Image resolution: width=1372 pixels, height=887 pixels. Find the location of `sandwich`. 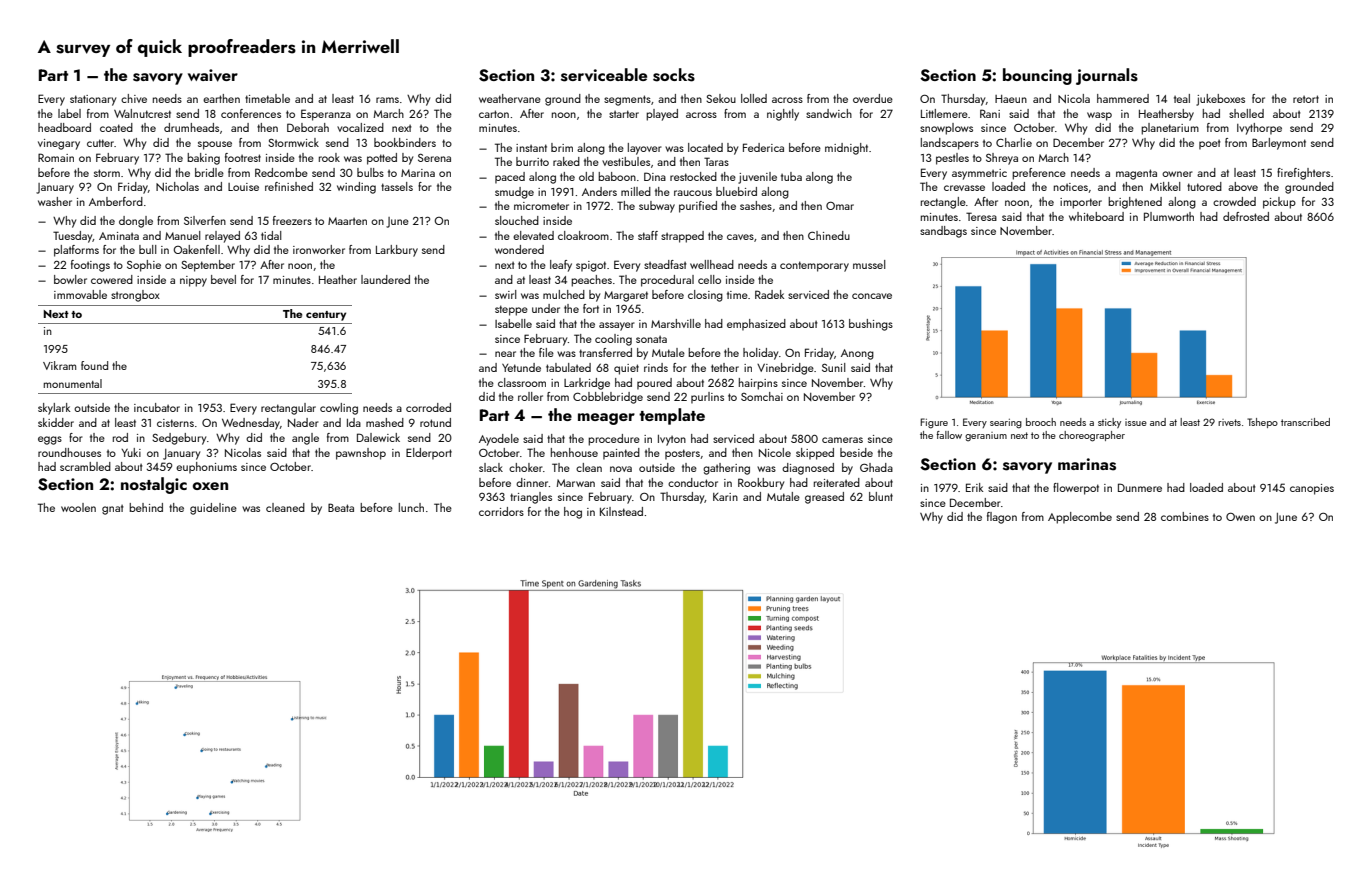

sandwich is located at coordinates (829, 113).
